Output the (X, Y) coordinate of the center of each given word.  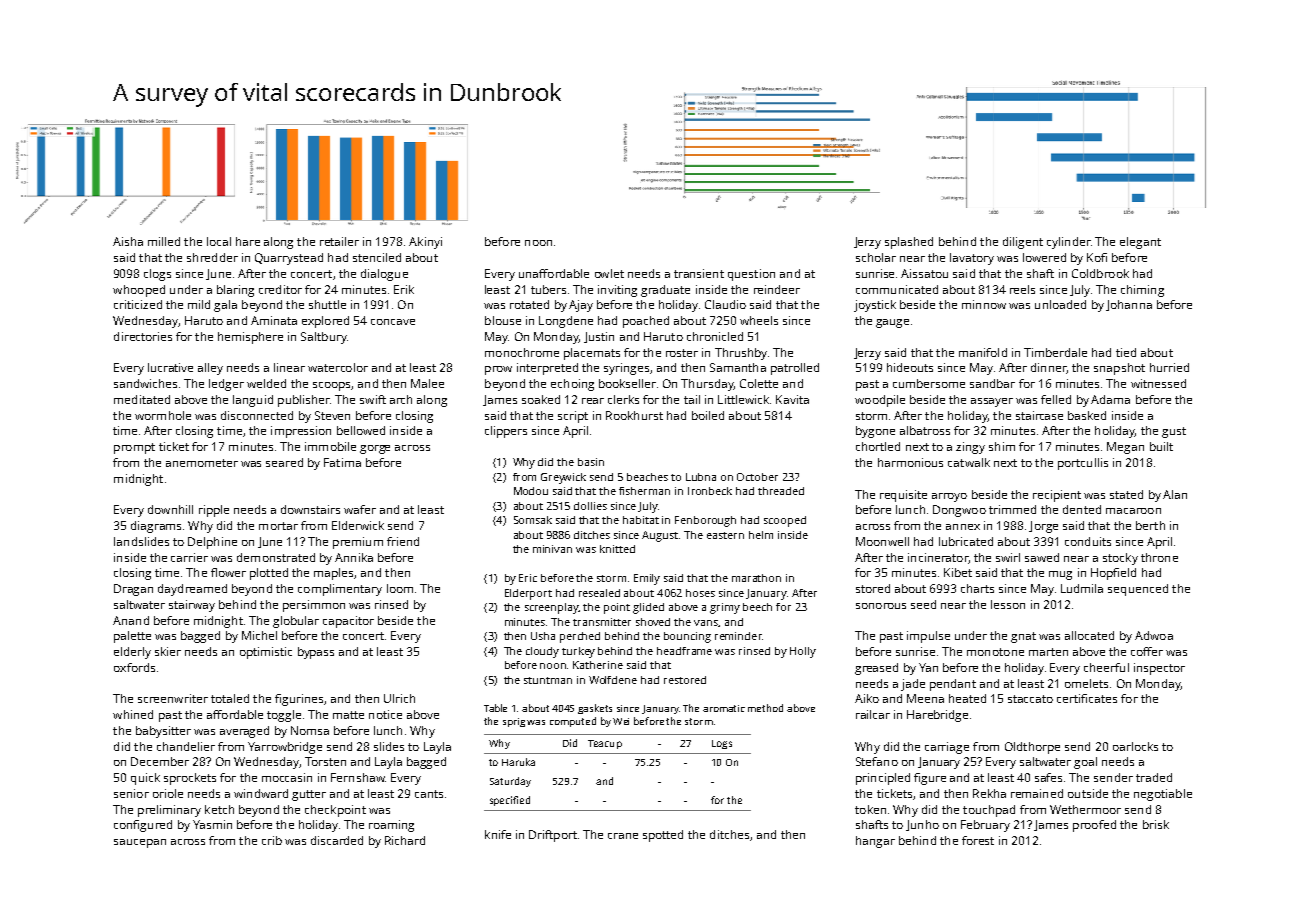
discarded (337, 840)
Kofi (1097, 257)
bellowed (361, 430)
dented (1082, 509)
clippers (506, 432)
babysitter (163, 732)
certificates (1087, 698)
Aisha (128, 241)
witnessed (1158, 383)
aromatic (724, 708)
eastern (725, 535)
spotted (663, 836)
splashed (909, 243)
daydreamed (192, 590)
